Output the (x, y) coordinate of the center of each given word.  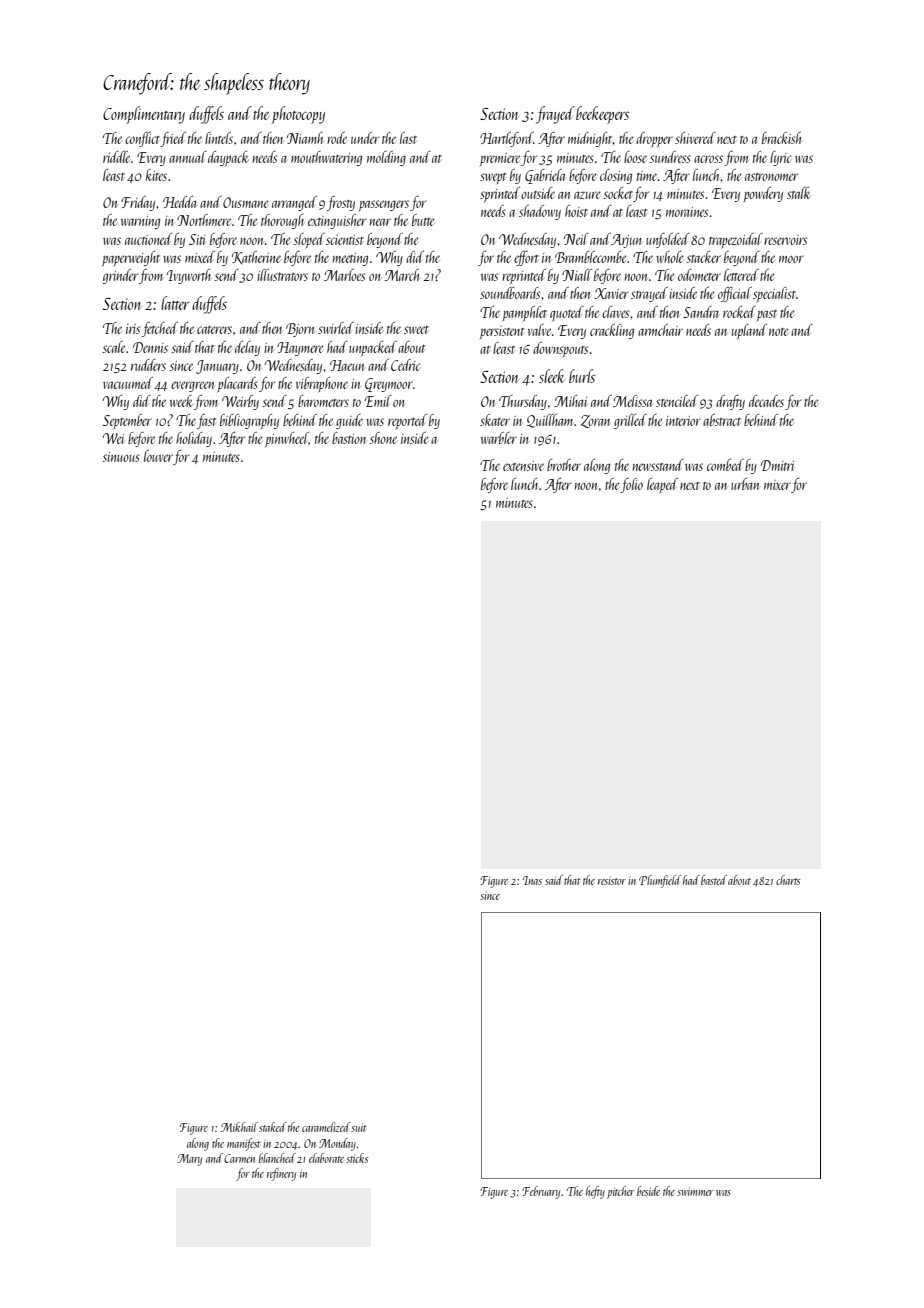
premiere (500, 159)
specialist (774, 294)
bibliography (249, 421)
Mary (189, 1160)
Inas (532, 880)
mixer (777, 485)
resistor (612, 881)
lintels (219, 138)
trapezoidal (736, 240)
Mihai (570, 401)
